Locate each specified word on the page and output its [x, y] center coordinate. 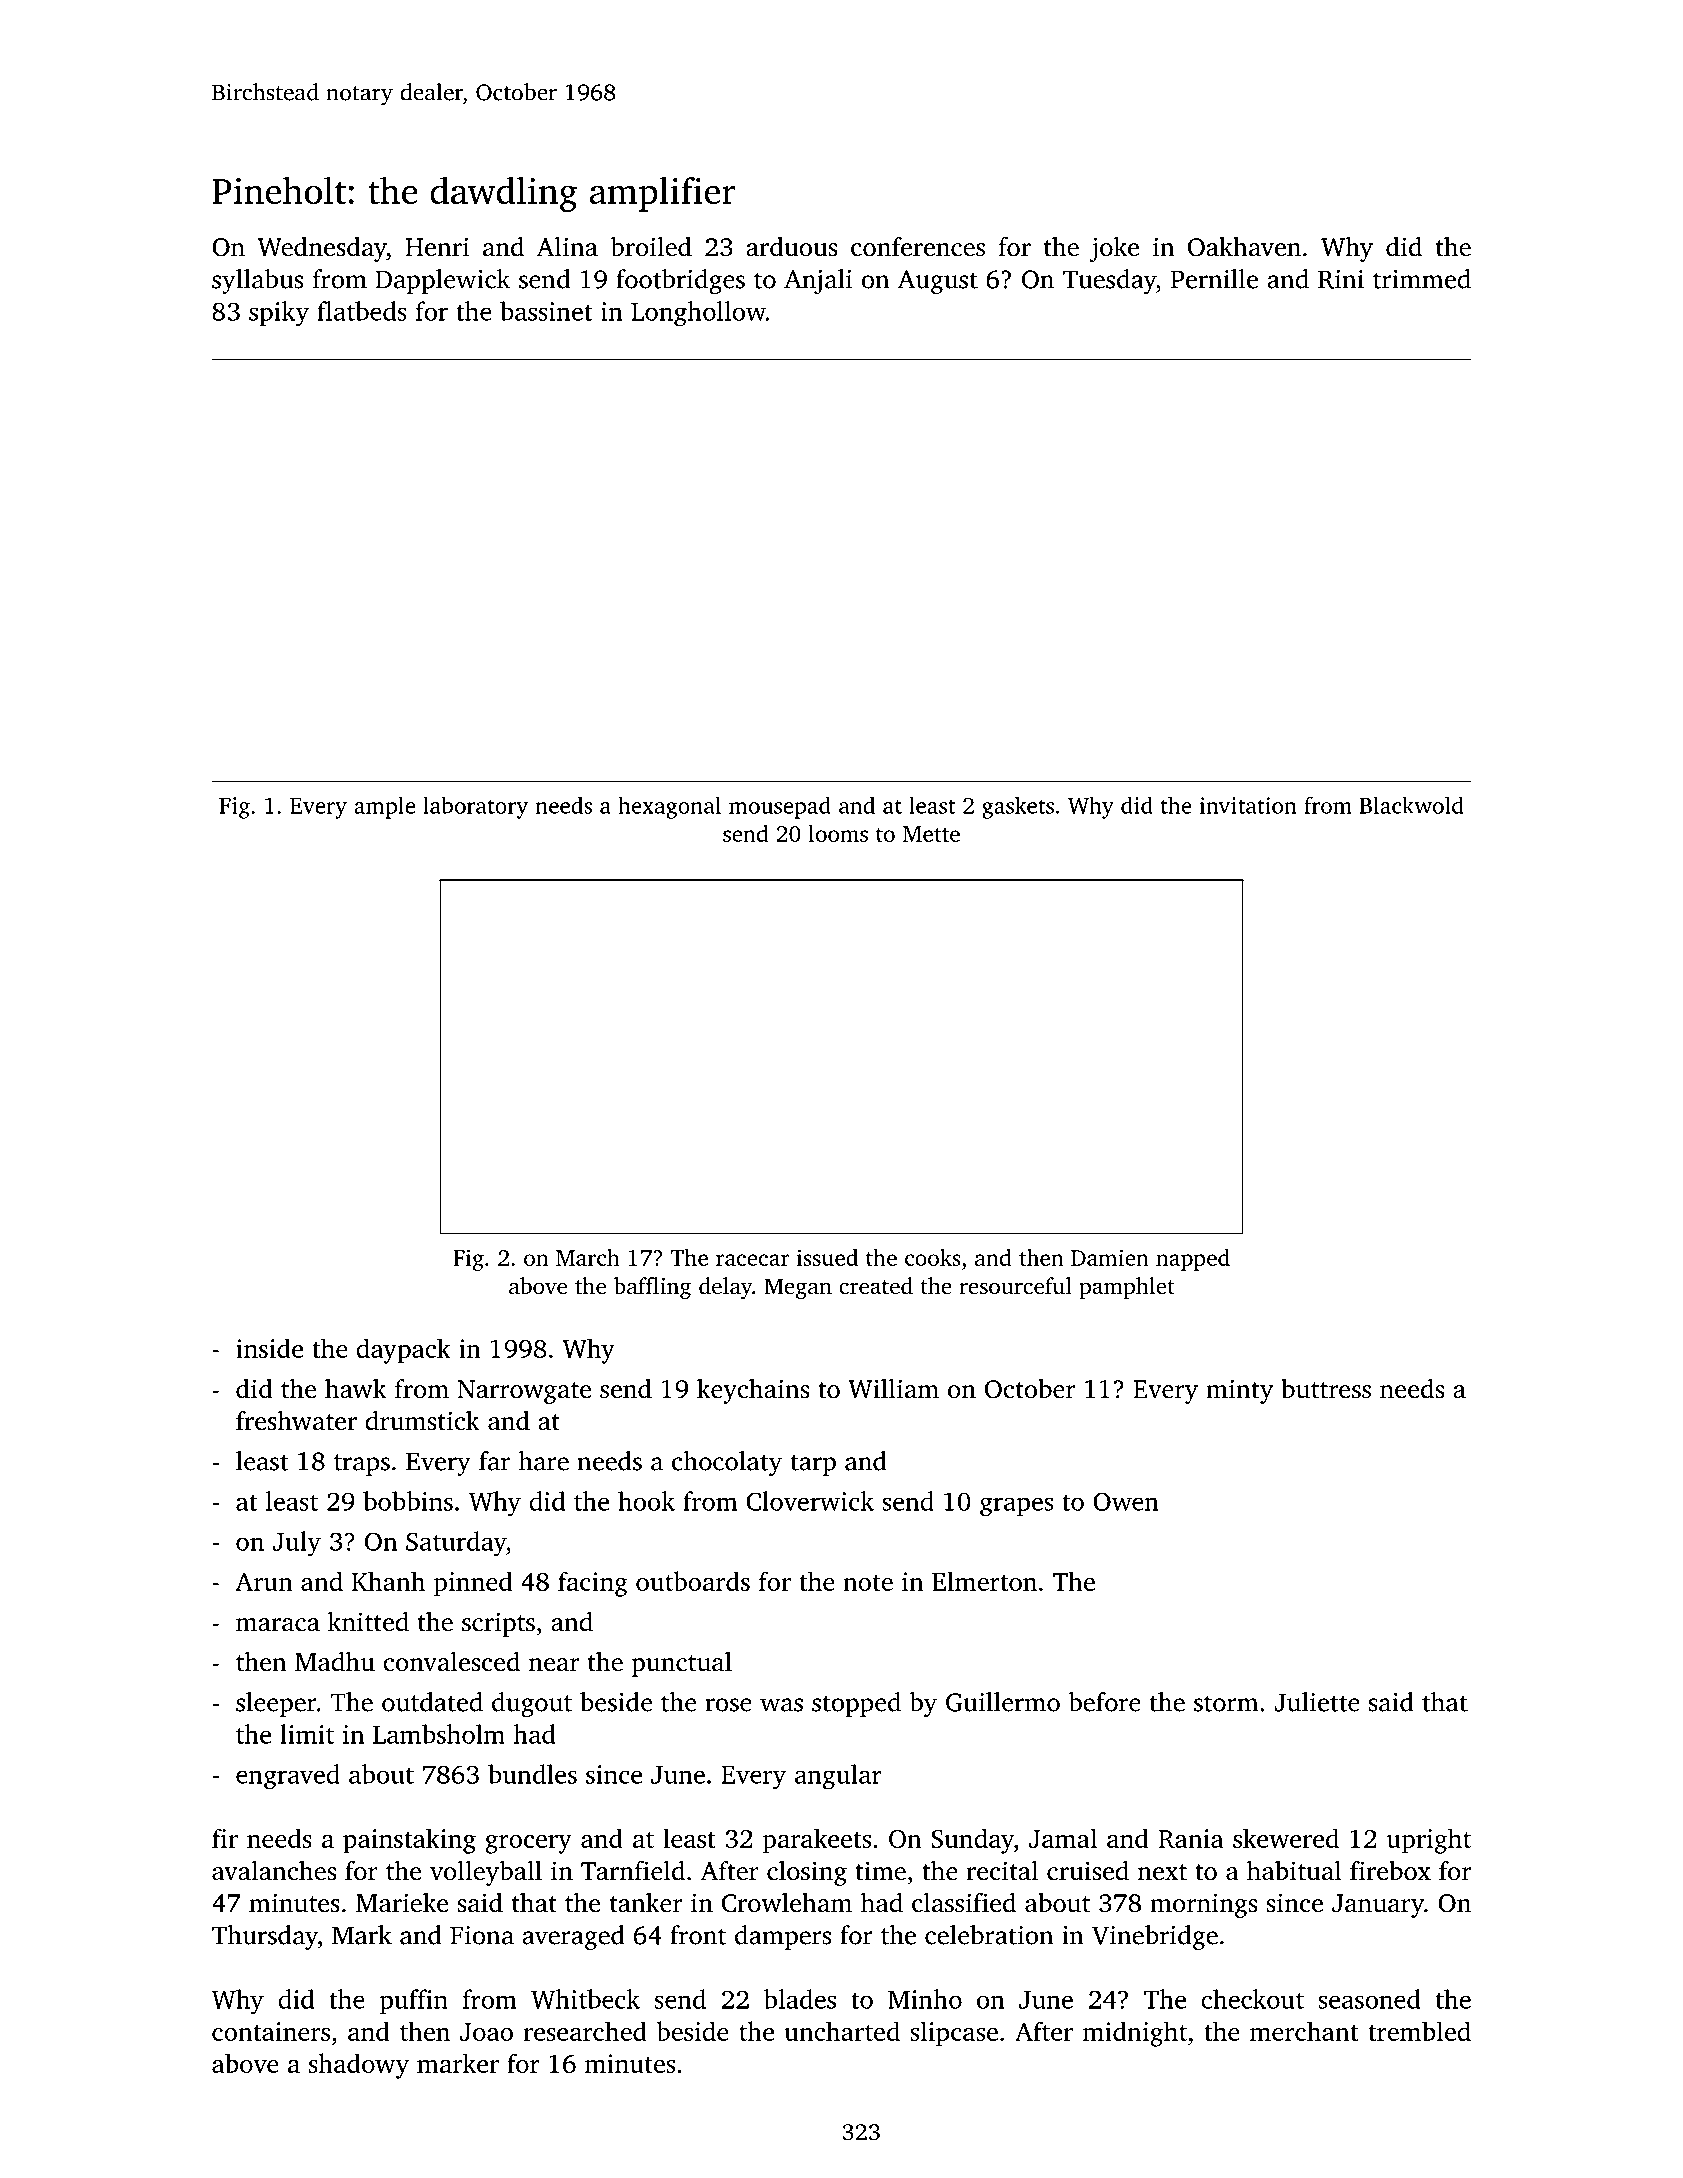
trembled [1419, 2031]
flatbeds [362, 311]
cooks [933, 1257]
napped [1193, 1260]
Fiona [482, 1935]
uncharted [842, 2031]
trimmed [1422, 279]
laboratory [475, 807]
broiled [651, 246]
